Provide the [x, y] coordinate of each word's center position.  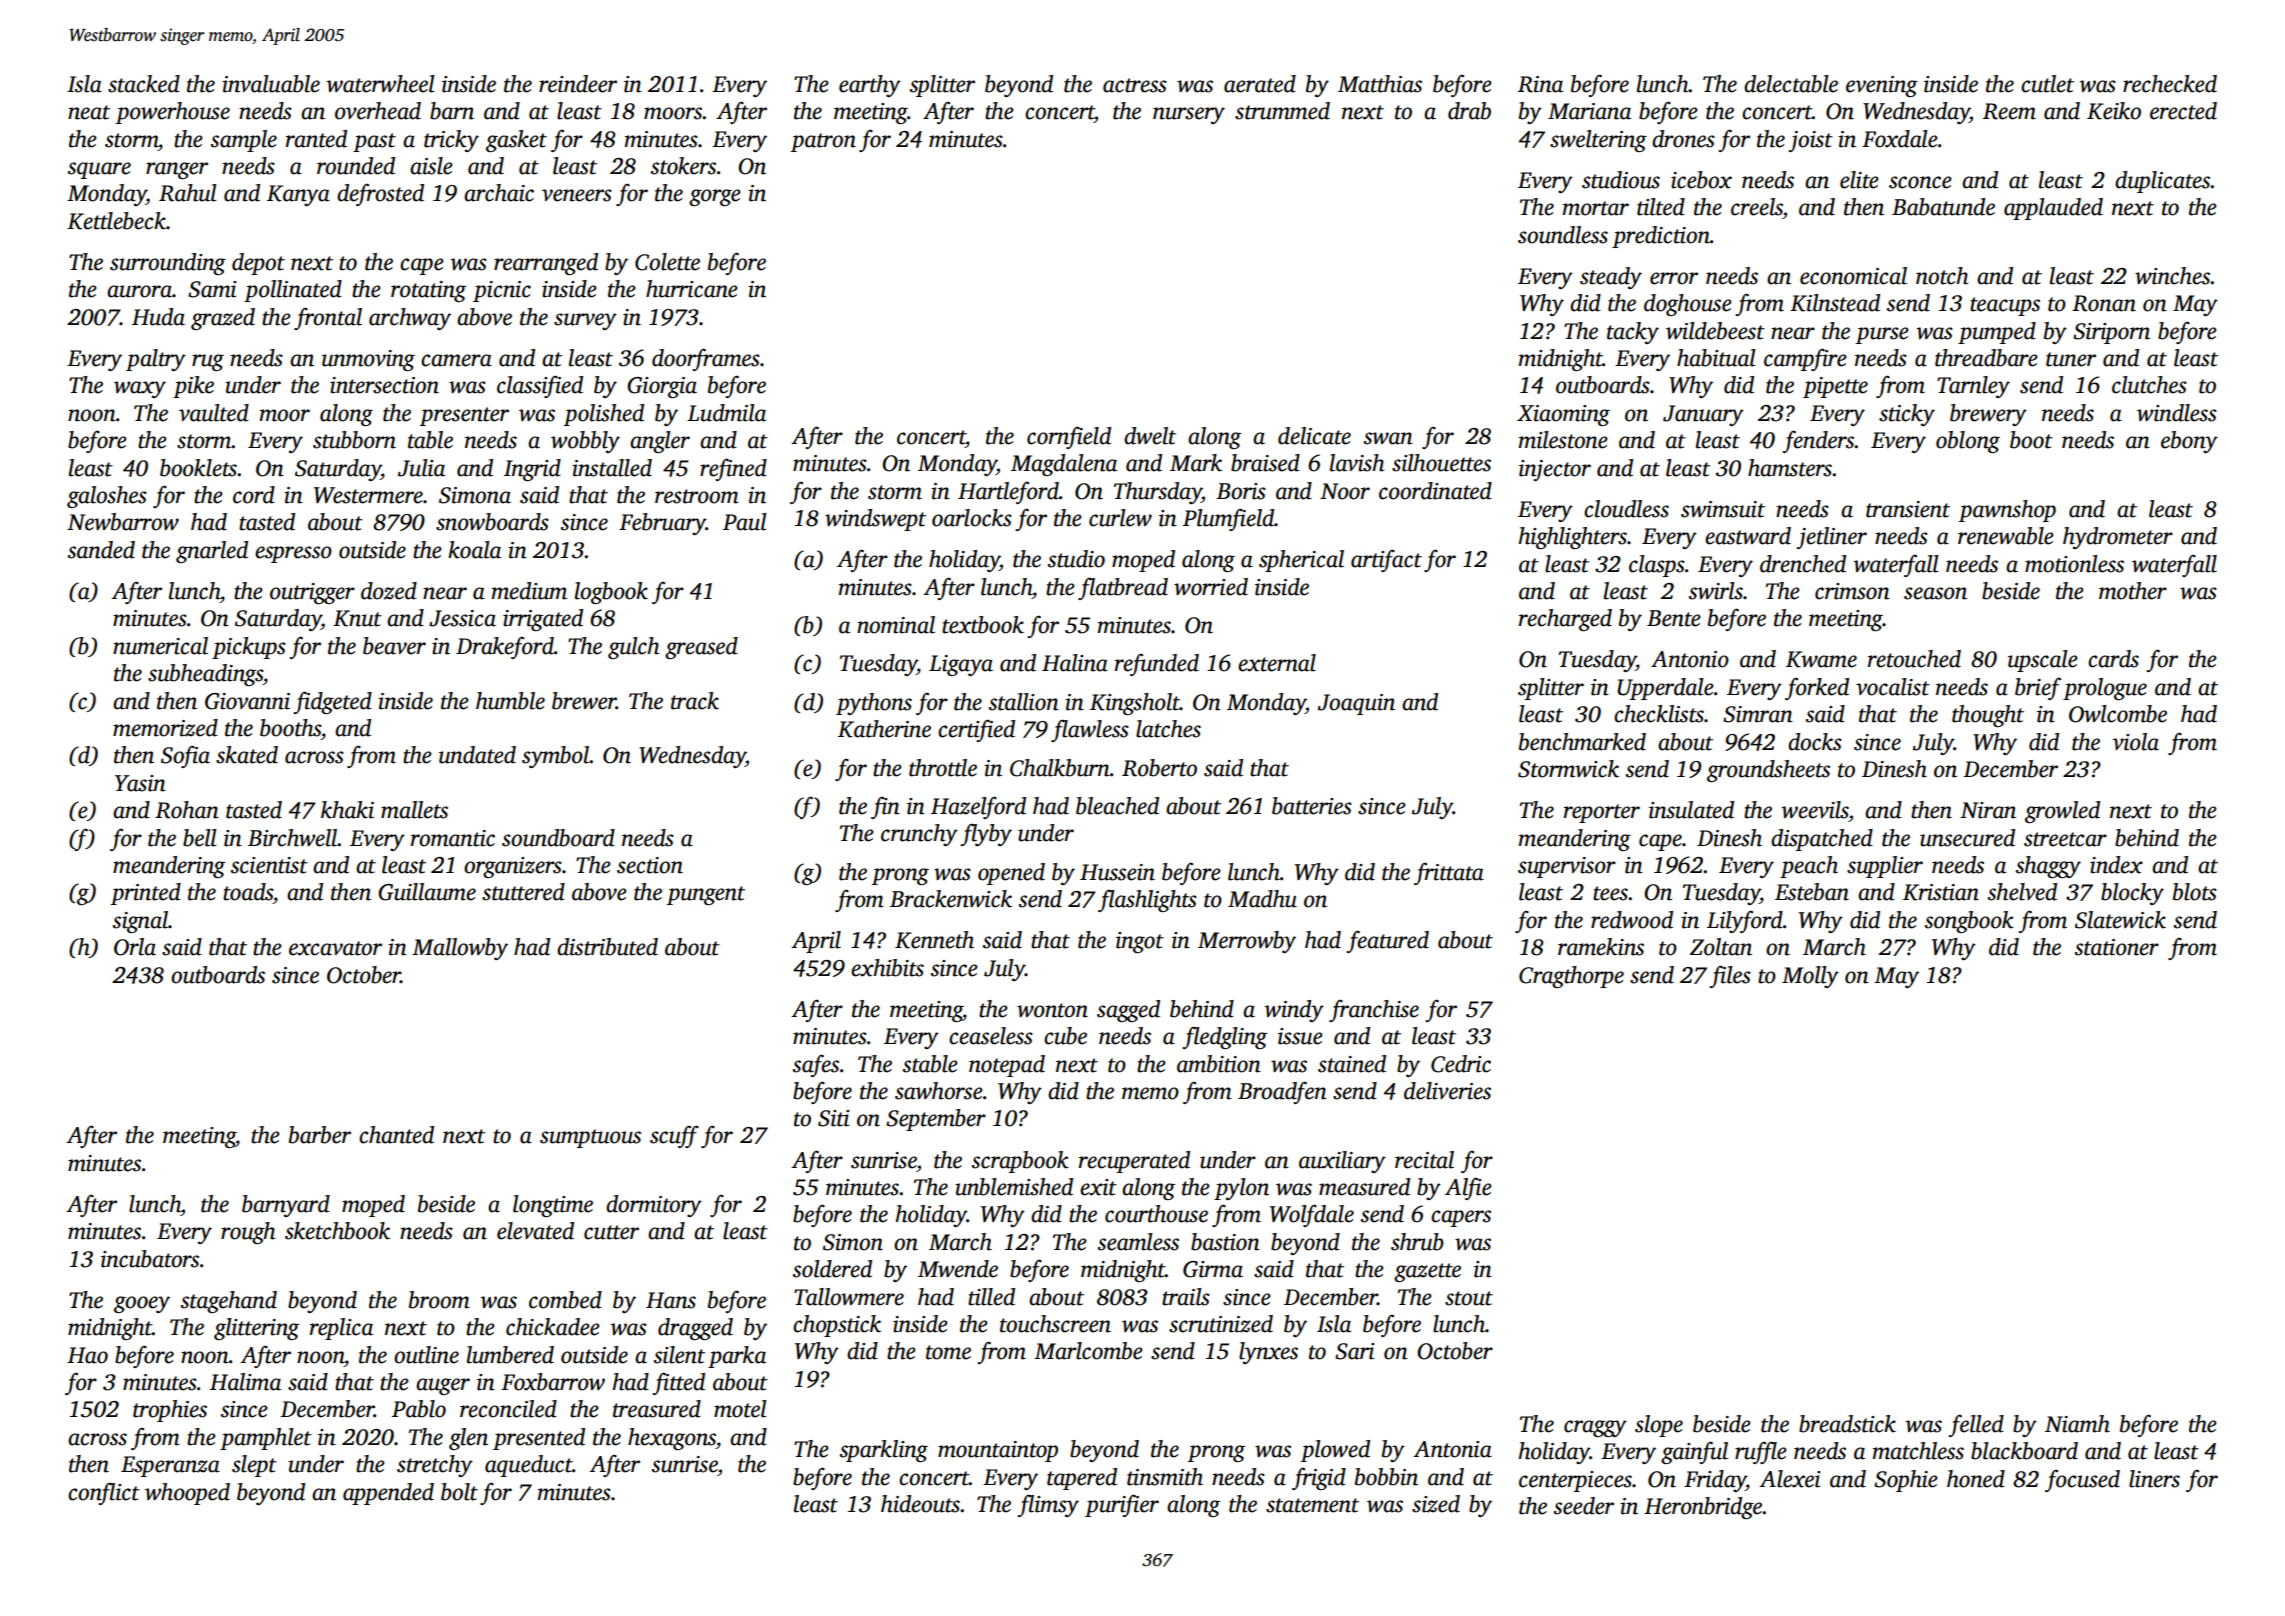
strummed [1282, 111]
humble [510, 701]
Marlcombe [1088, 1351]
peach [1809, 867]
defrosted [380, 195]
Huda [158, 317]
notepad [1007, 1066]
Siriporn [2111, 333]
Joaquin [1356, 704]
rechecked [2170, 84]
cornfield [1069, 437]
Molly [1810, 977]
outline [426, 1355]
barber [320, 1135]
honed [1976, 1479]
